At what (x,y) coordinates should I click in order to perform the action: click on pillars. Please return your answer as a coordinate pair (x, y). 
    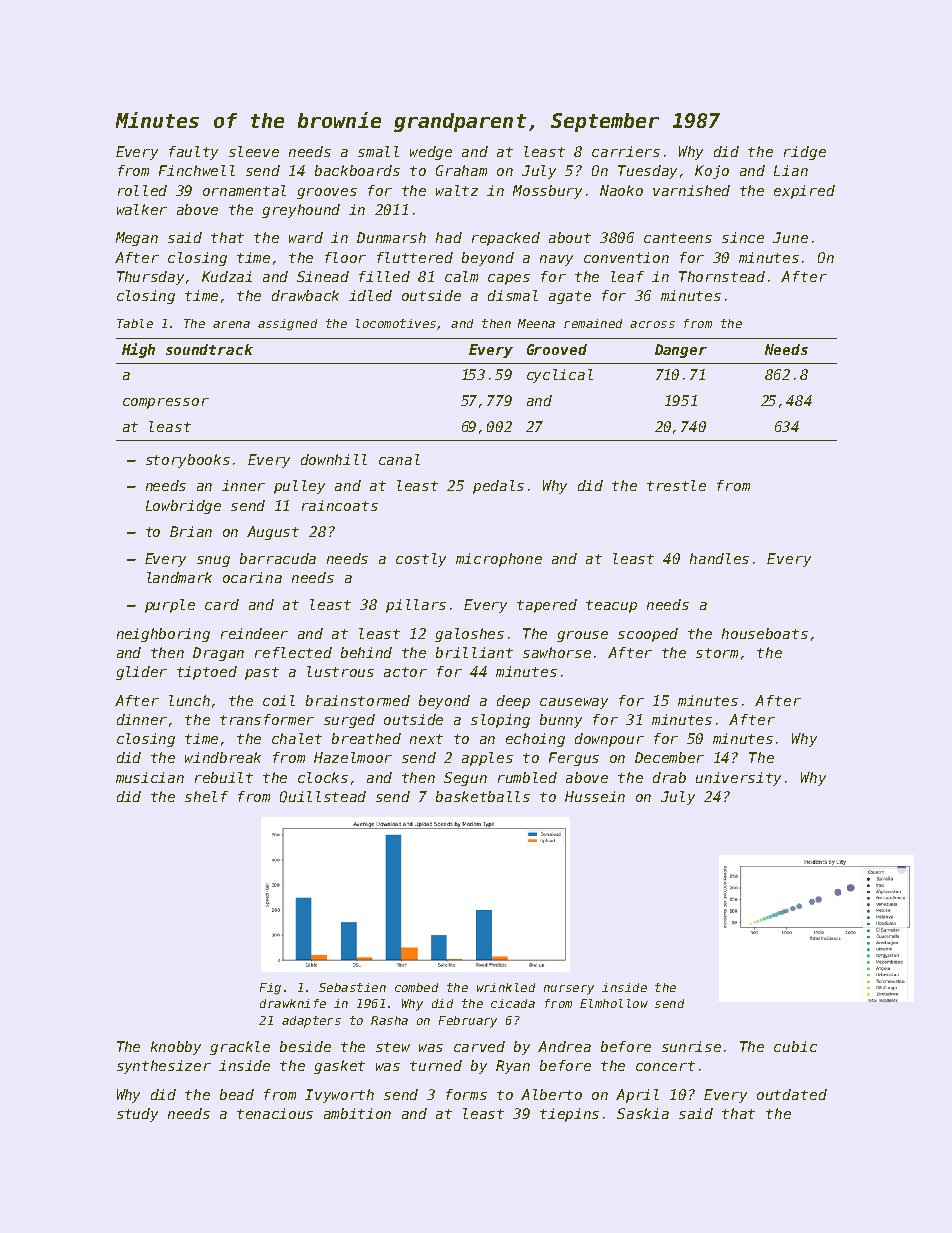
    Looking at the image, I should click on (416, 606).
